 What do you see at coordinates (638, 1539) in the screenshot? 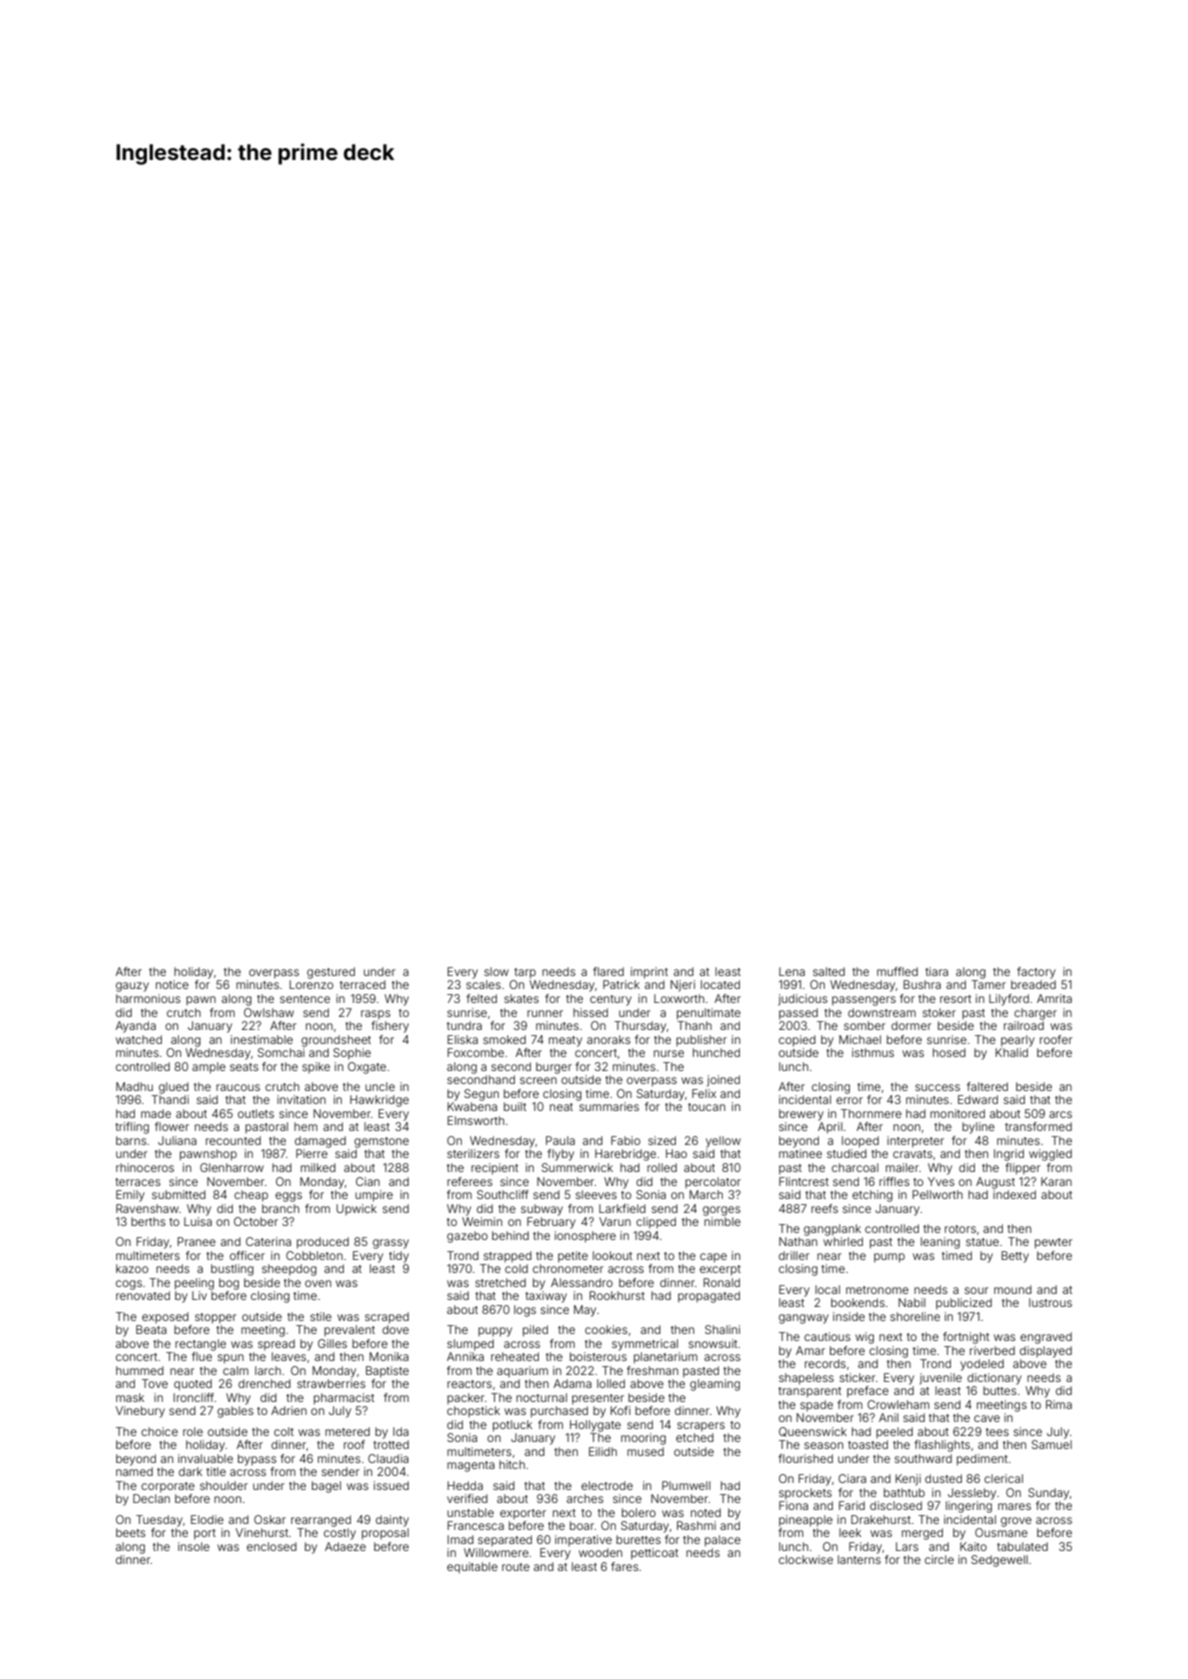
I see `burettes` at bounding box center [638, 1539].
